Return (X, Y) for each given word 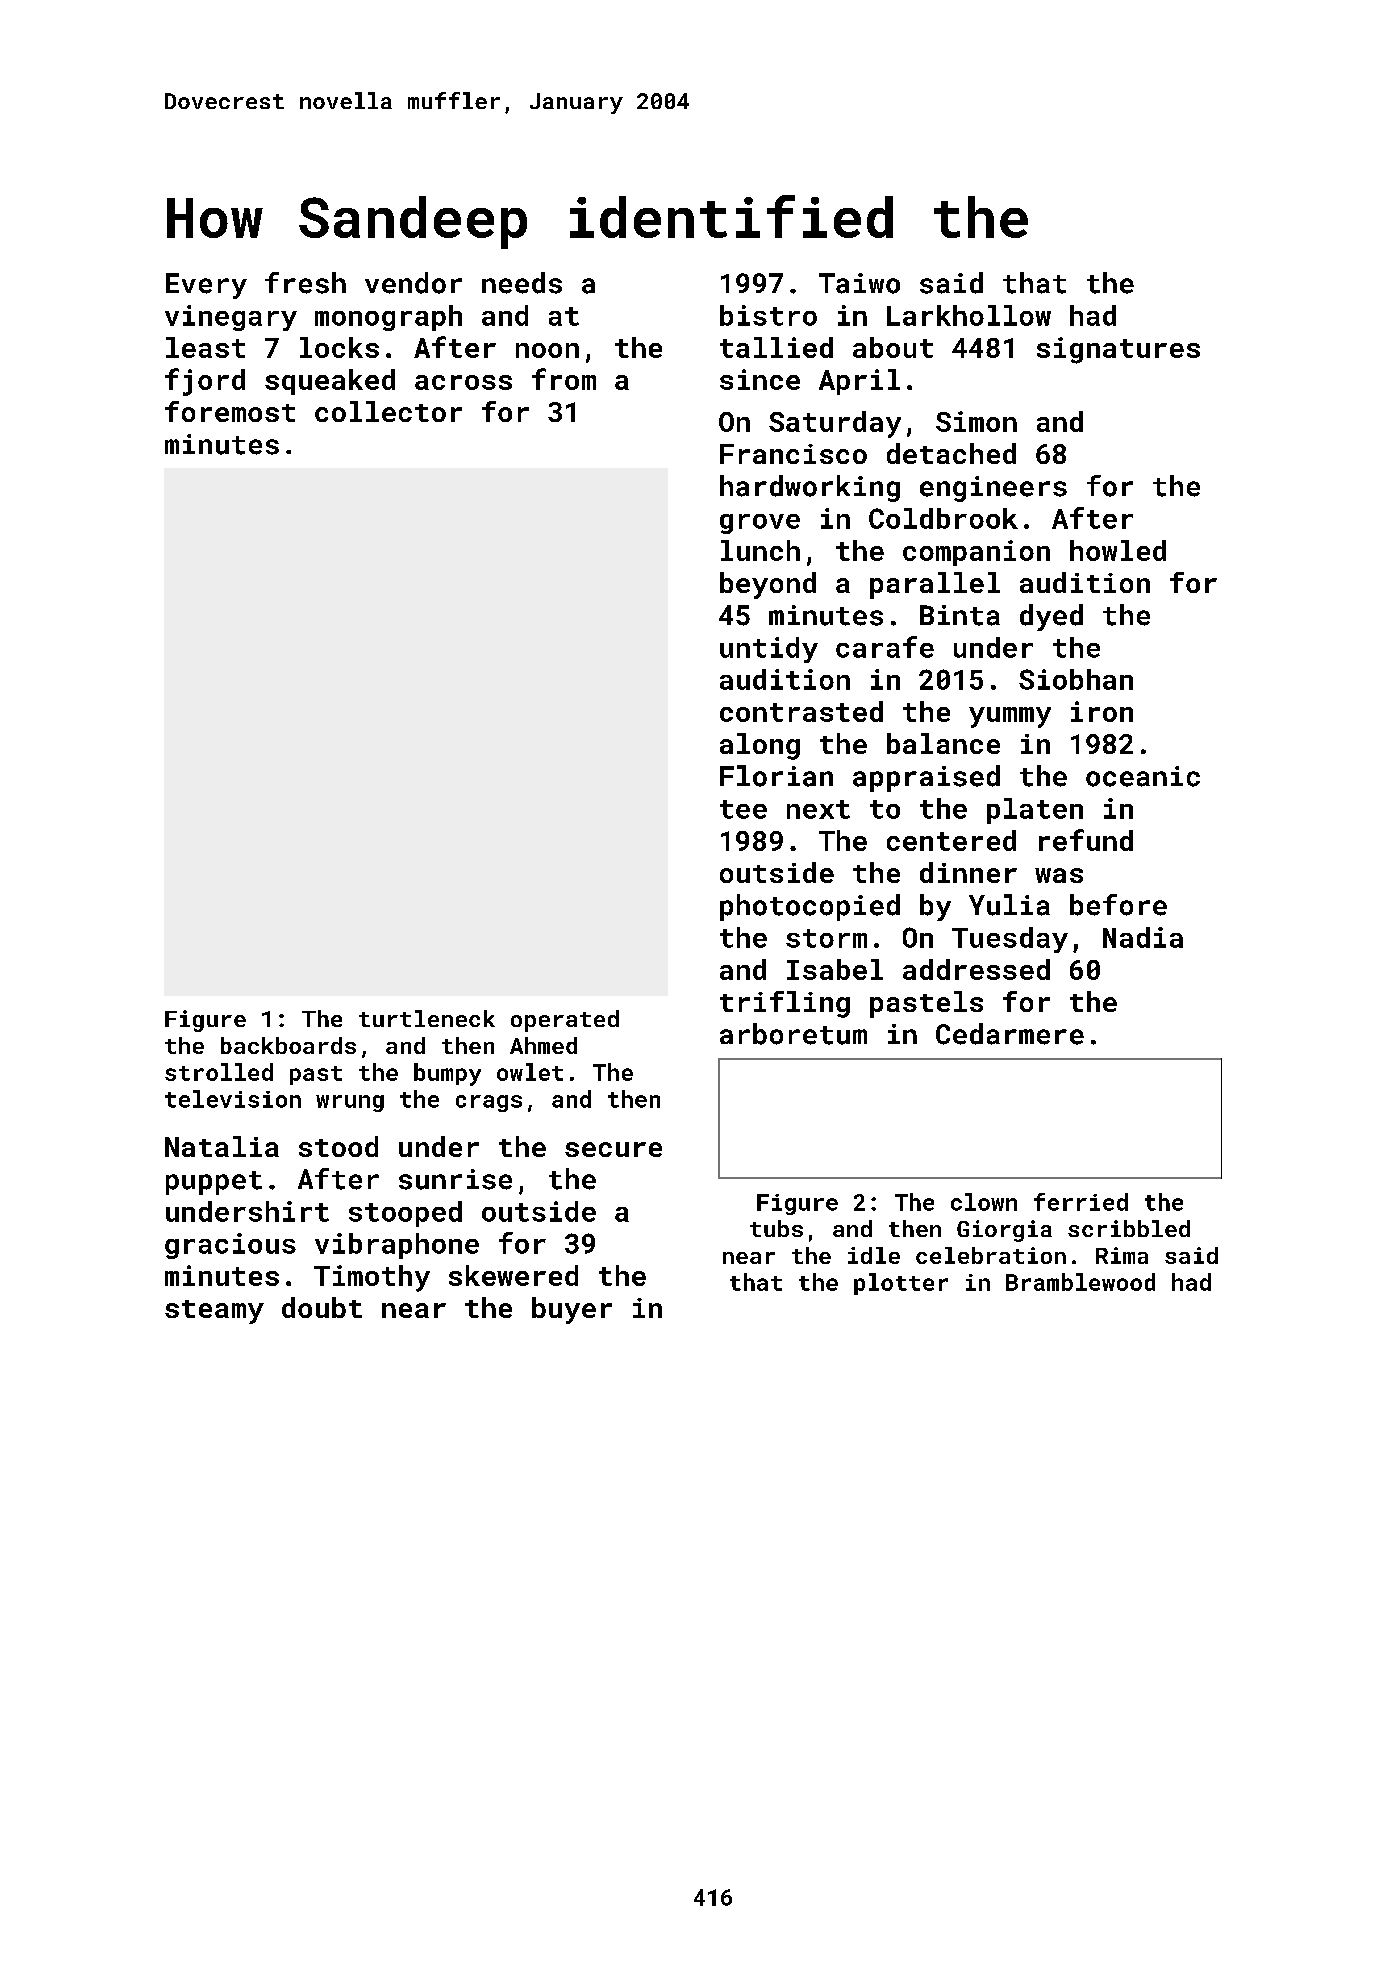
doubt (322, 1307)
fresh (305, 283)
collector (388, 411)
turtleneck (427, 1018)
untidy (769, 650)
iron (1102, 711)
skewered (513, 1275)
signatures (1118, 350)
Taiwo (859, 283)
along (760, 746)
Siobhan (1076, 679)
